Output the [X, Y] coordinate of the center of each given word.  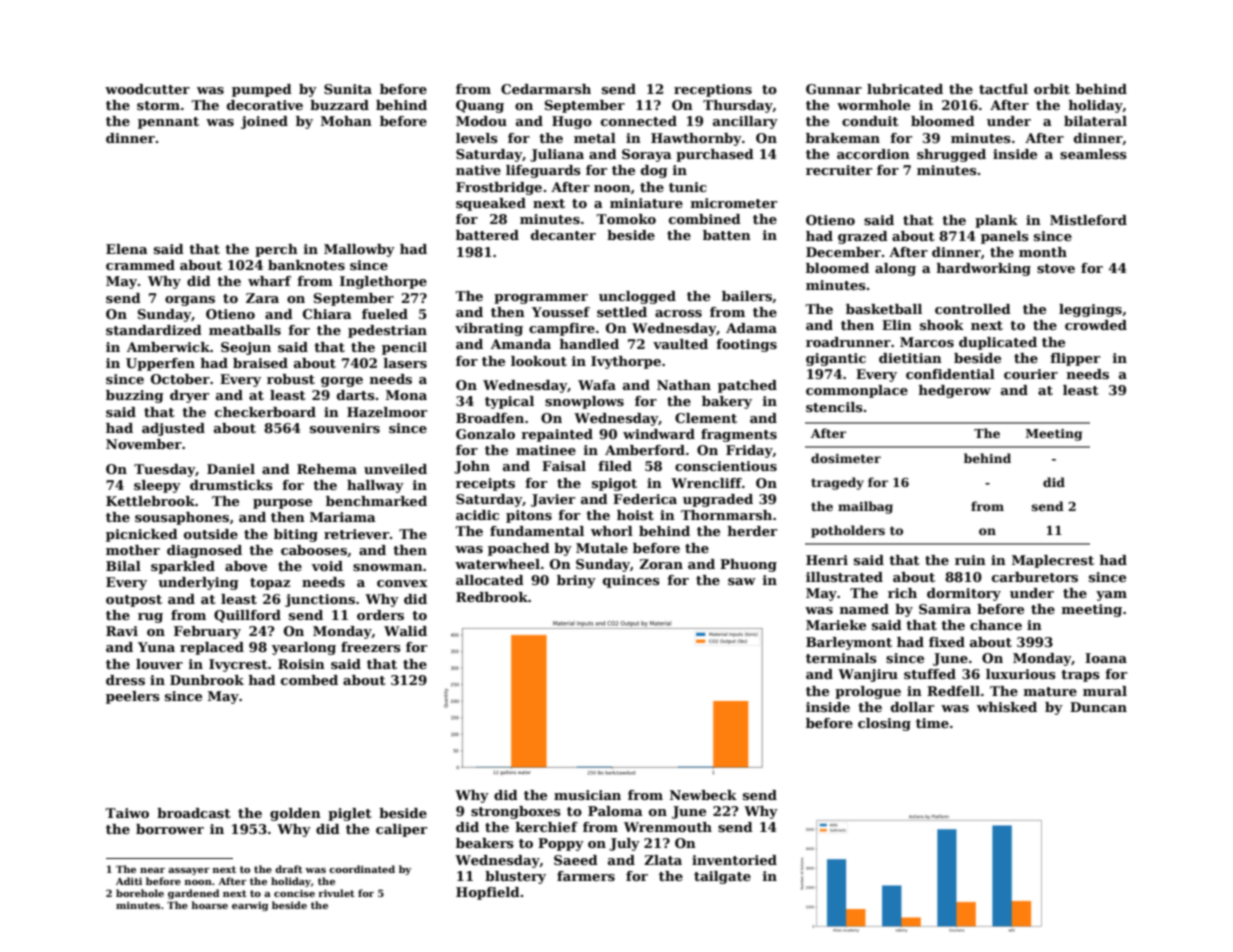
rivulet [336, 893]
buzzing [135, 396]
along [895, 269]
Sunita [348, 89]
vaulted [680, 344]
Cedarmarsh [546, 89]
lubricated [905, 89]
